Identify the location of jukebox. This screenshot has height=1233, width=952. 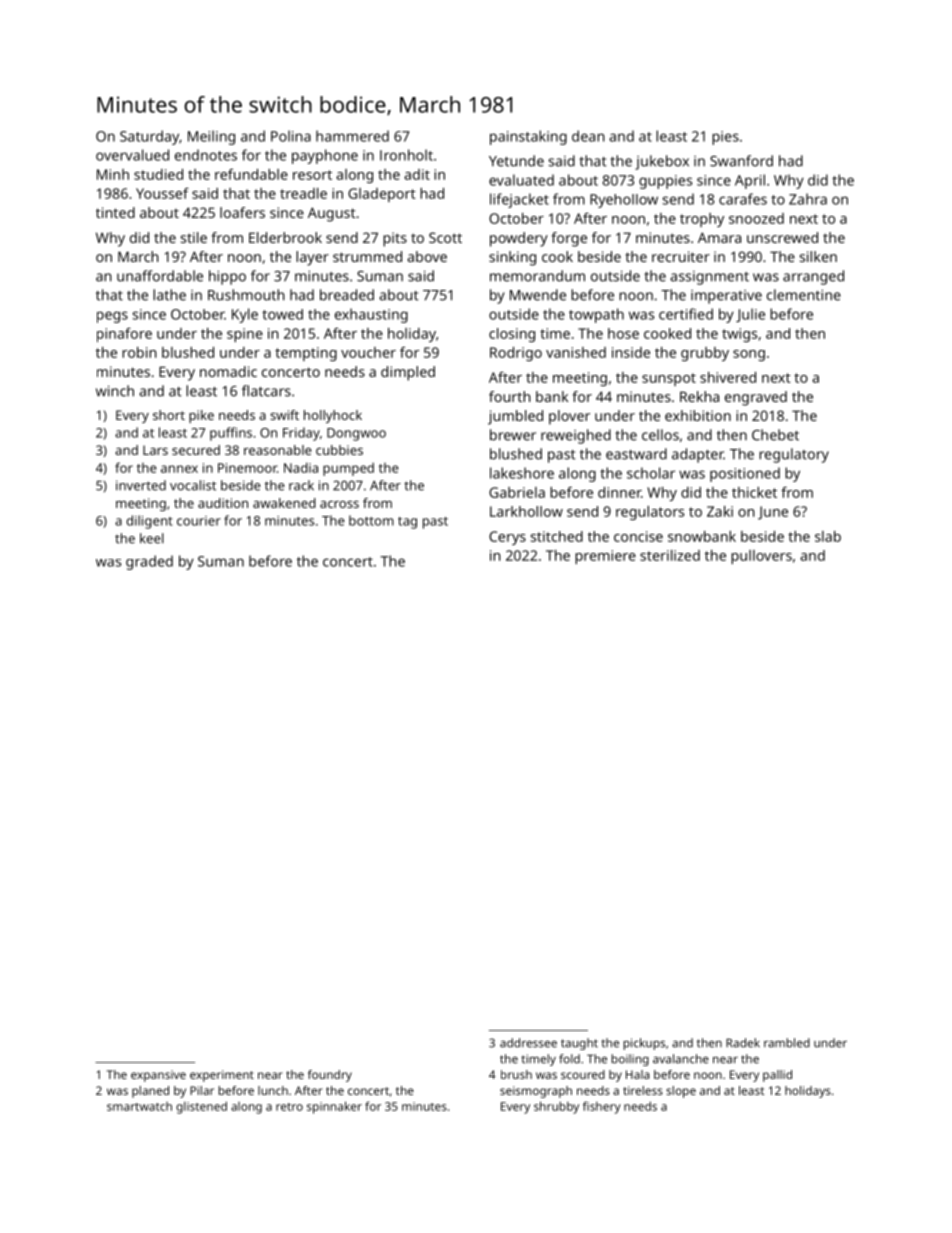
(662, 162).
